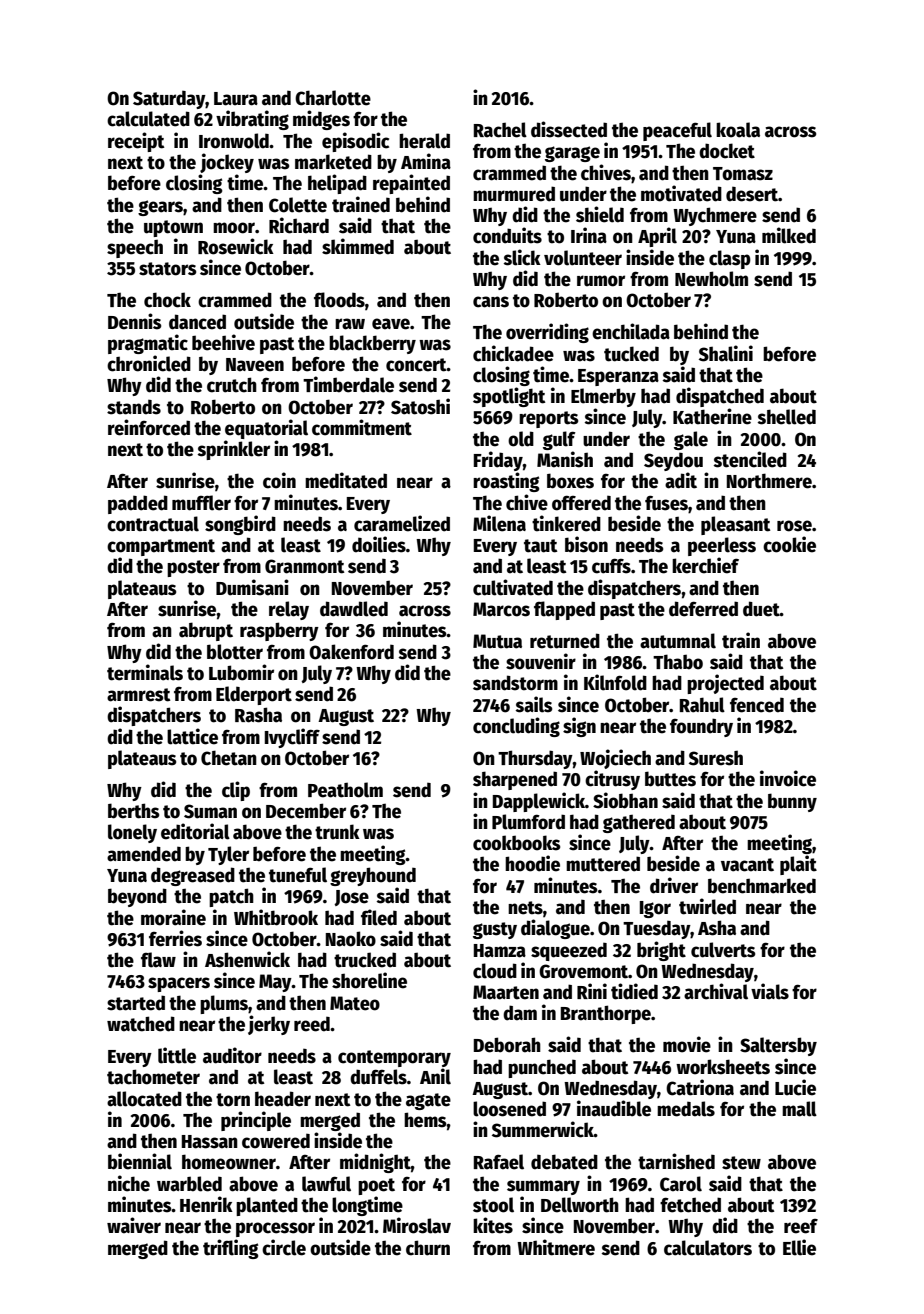 This screenshot has height=1314, width=924. Describe the element at coordinates (515, 780) in the screenshot. I see `sharpened` at that location.
